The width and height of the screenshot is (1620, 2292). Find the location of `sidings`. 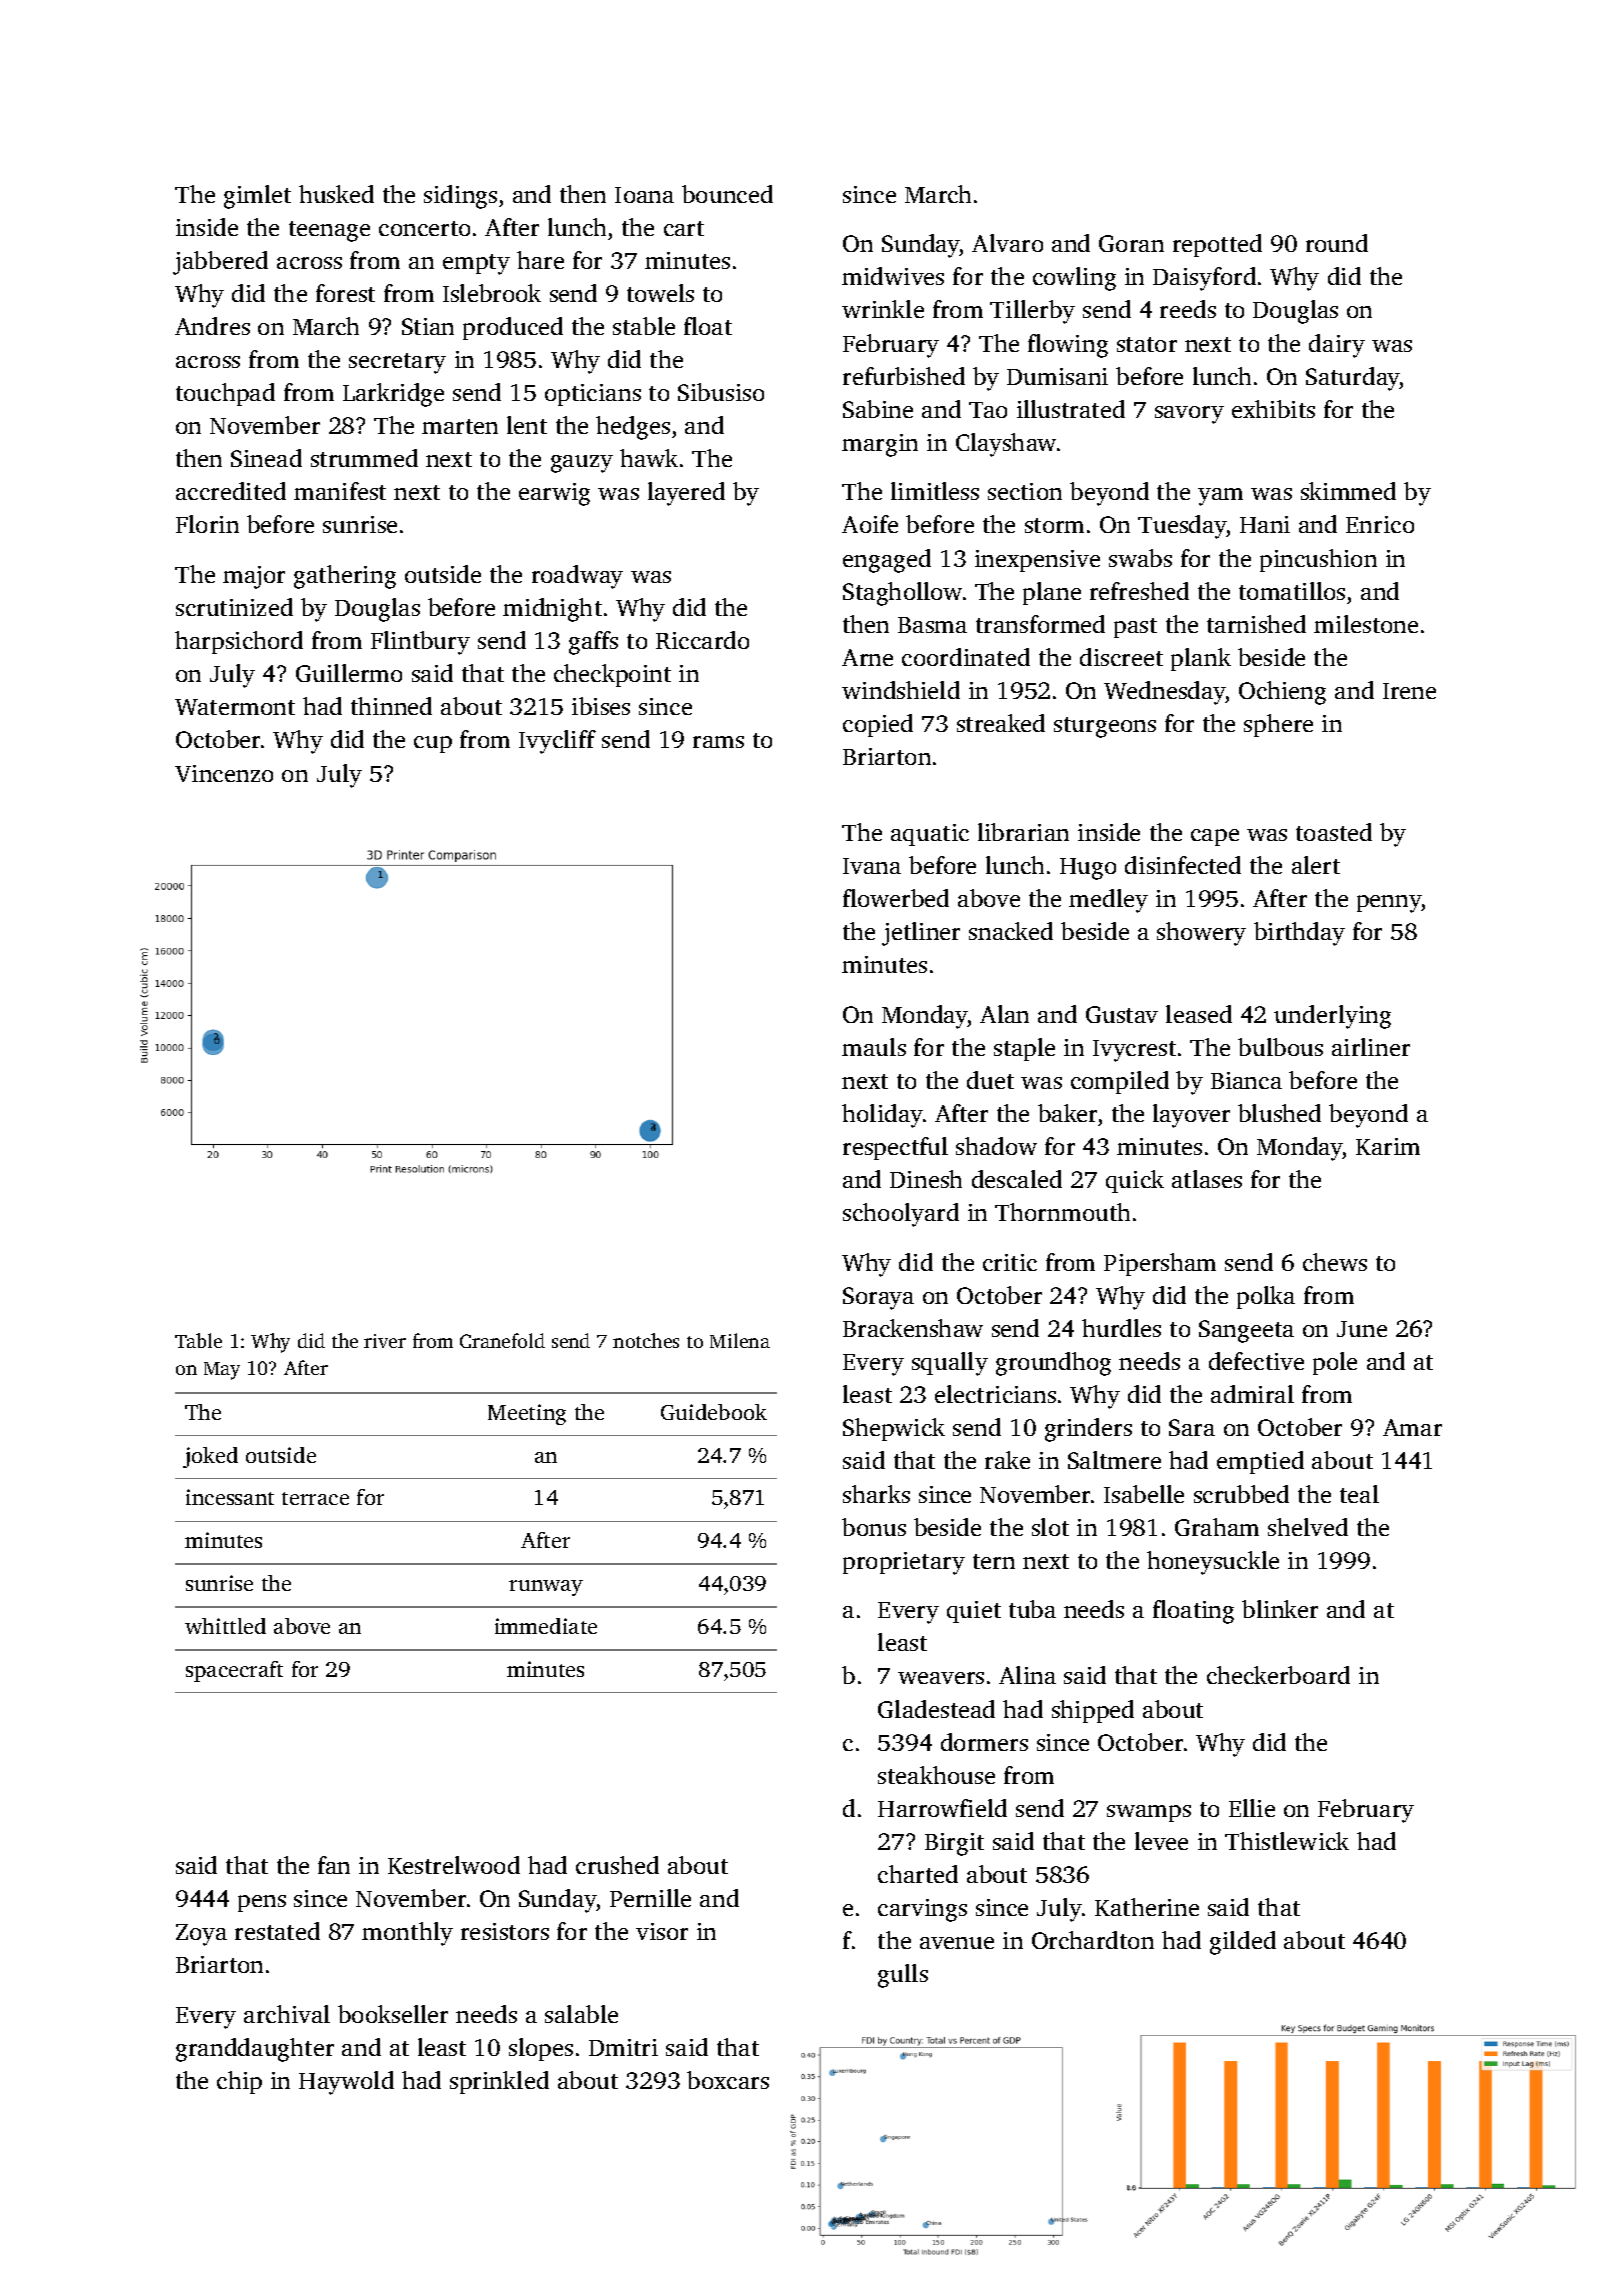

sidings is located at coordinates (460, 197).
